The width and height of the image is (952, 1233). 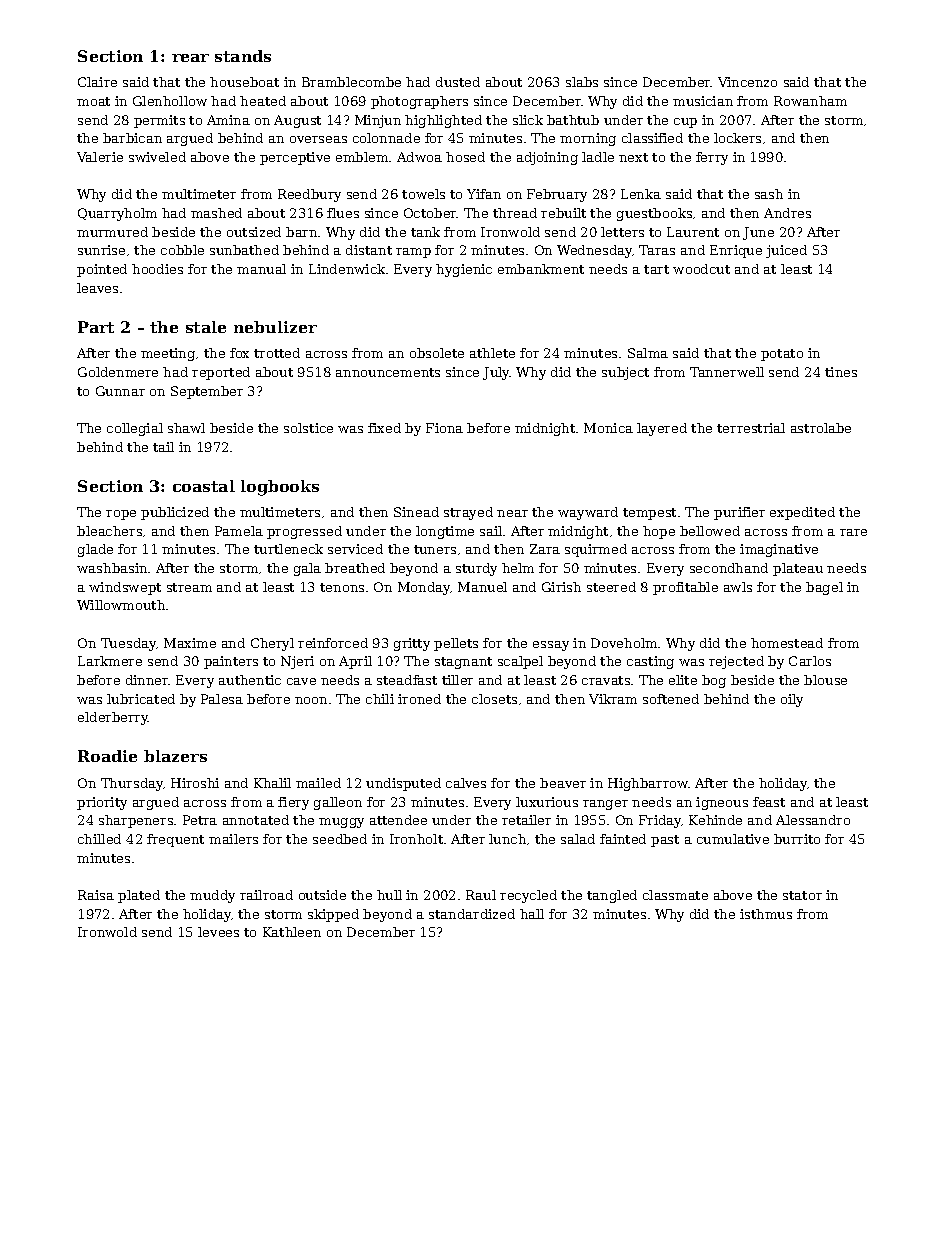 I want to click on reported, so click(x=221, y=373).
